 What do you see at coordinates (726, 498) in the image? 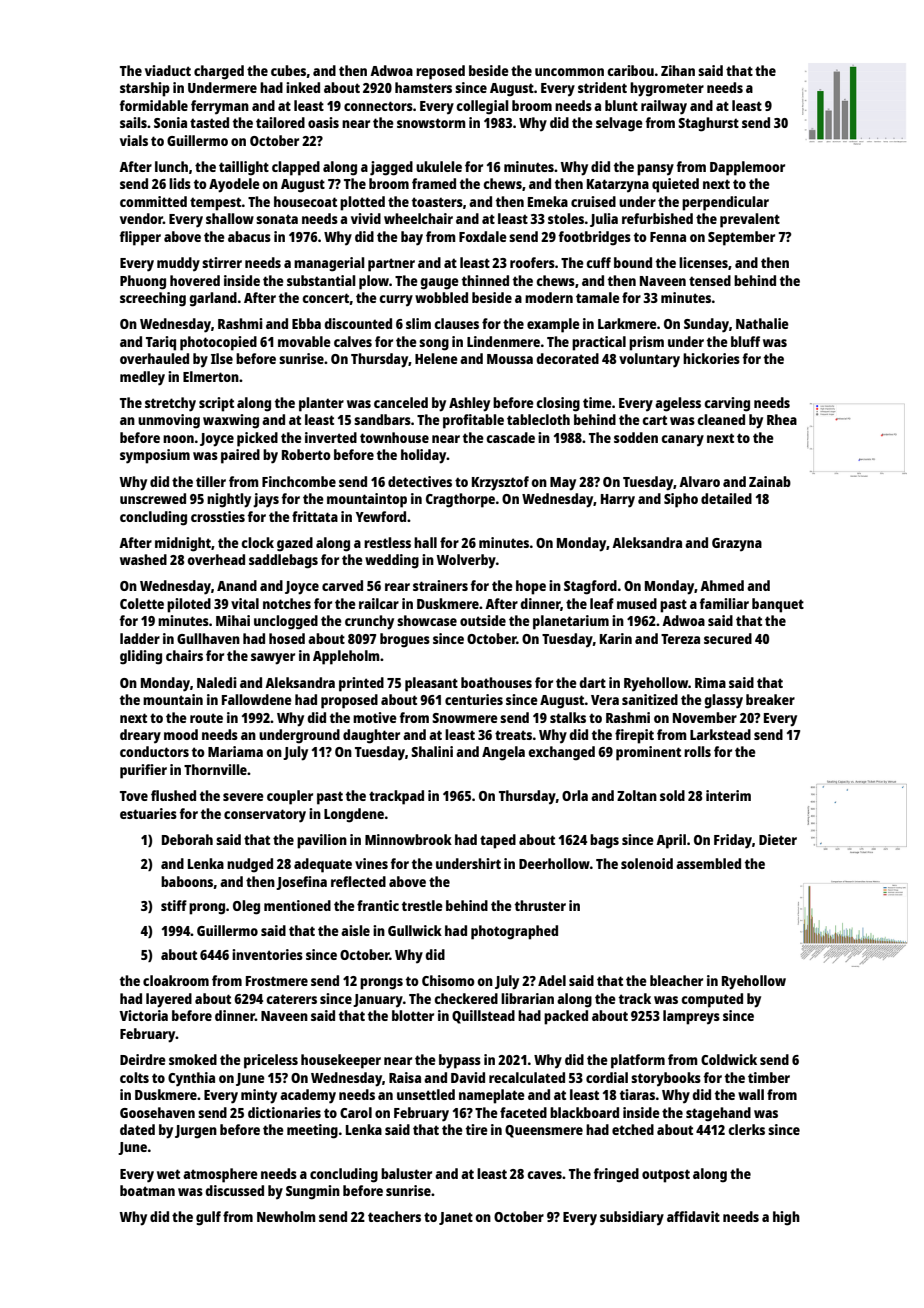
I see `detailed` at bounding box center [726, 498].
